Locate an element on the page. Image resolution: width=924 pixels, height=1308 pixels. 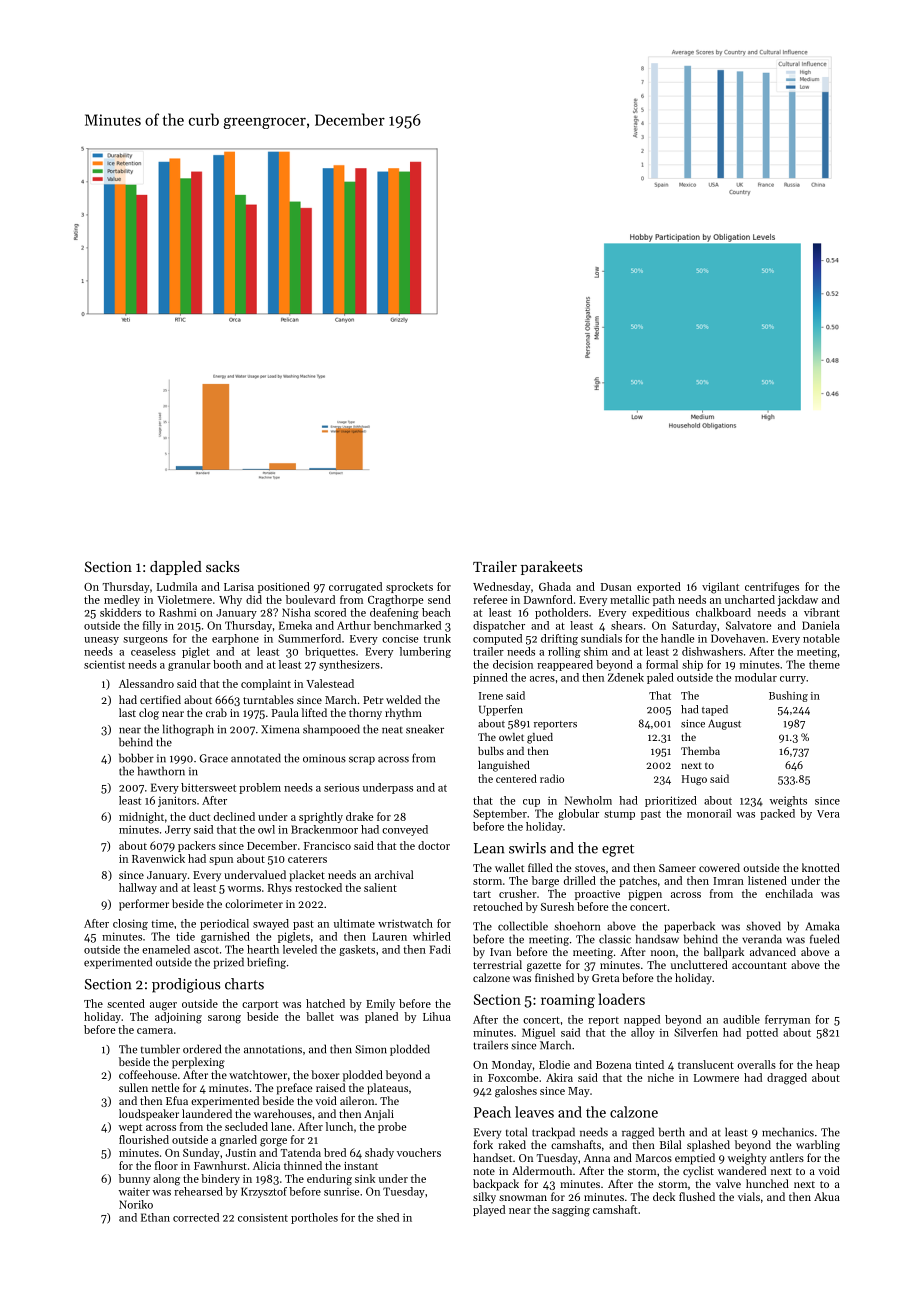
napped is located at coordinates (642, 1020).
